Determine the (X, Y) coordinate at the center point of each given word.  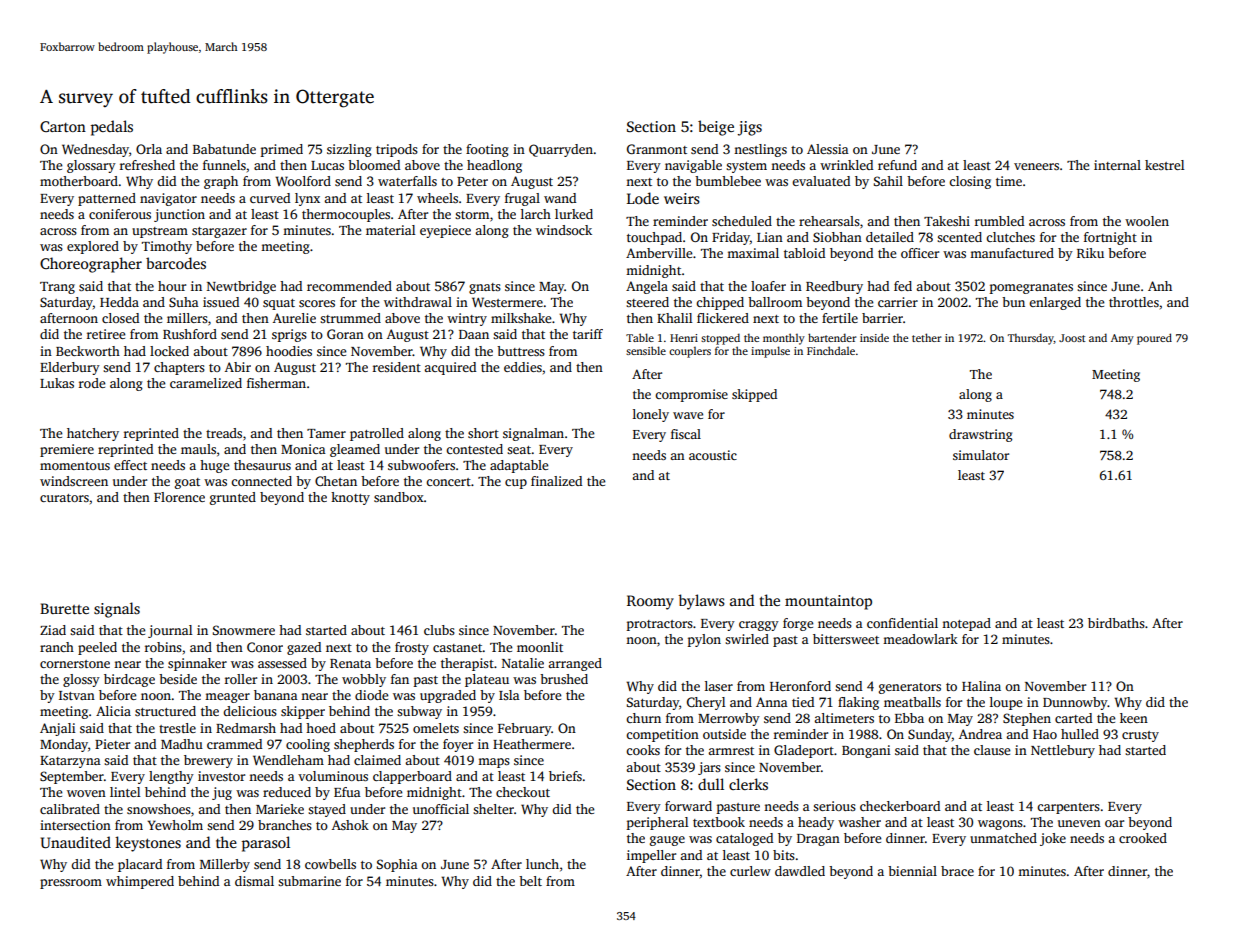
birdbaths (1116, 623)
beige (716, 128)
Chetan (336, 481)
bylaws (701, 602)
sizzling (349, 150)
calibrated (70, 809)
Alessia (828, 149)
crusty (1140, 736)
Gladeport (804, 751)
